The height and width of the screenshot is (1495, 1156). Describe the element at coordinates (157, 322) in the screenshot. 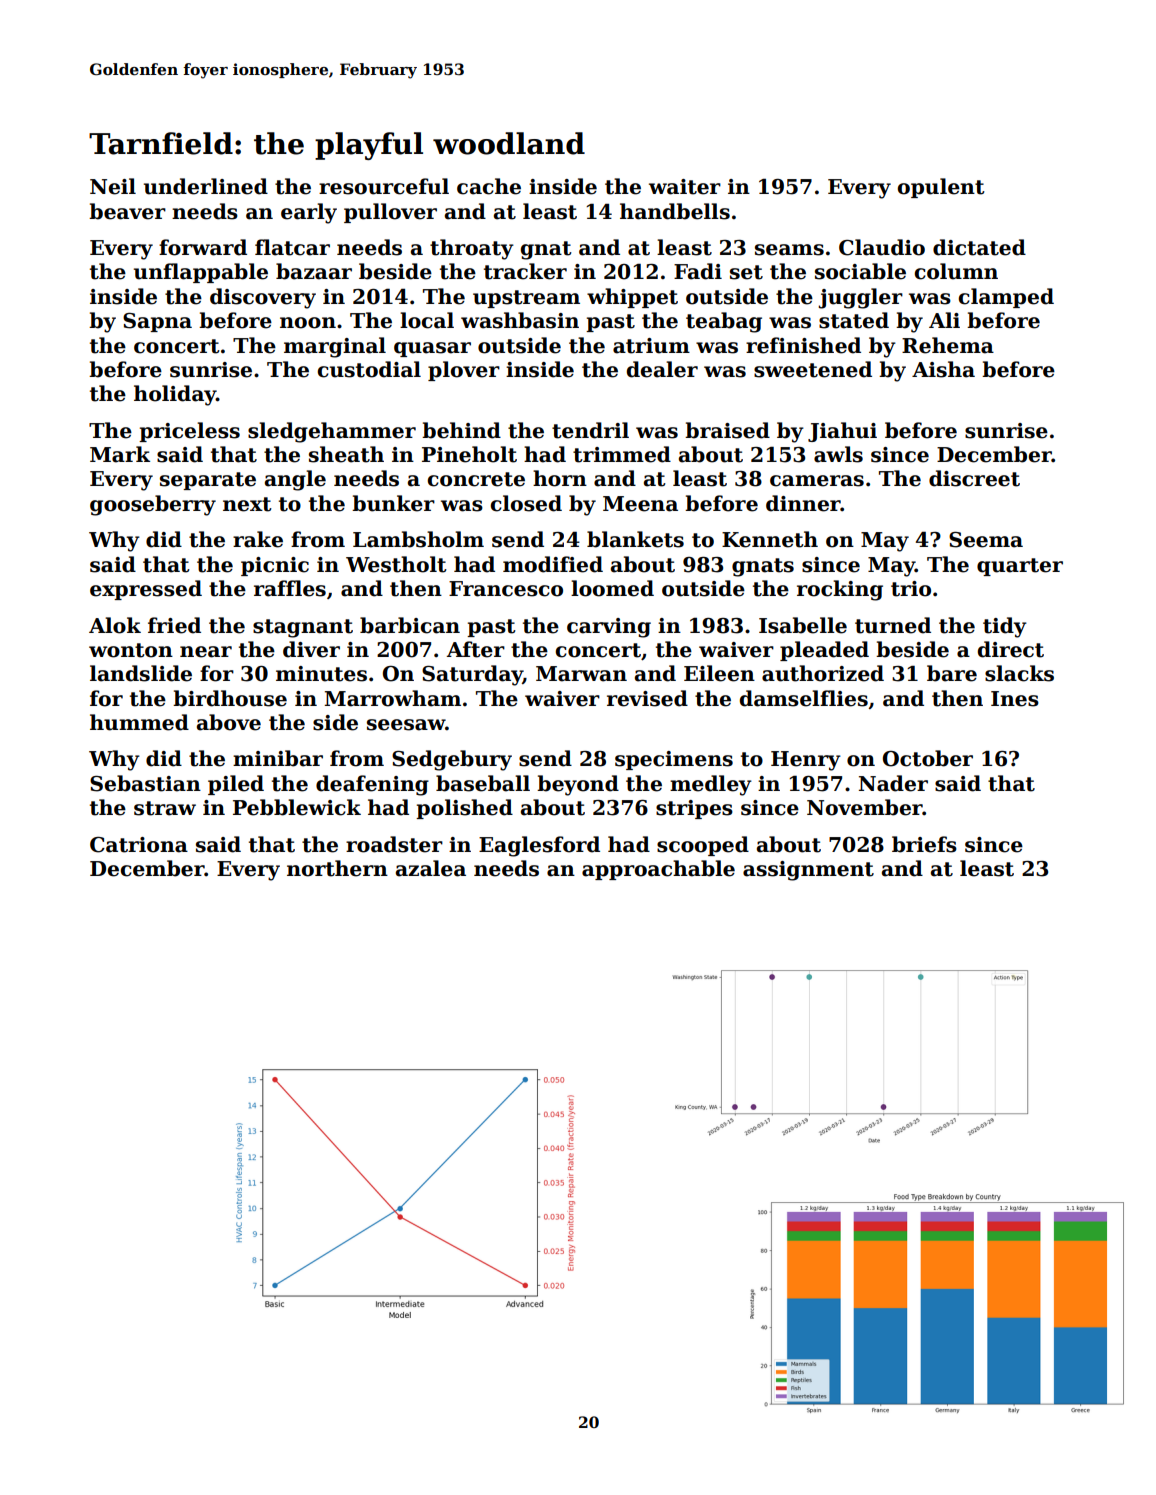

I see `Sapna` at that location.
